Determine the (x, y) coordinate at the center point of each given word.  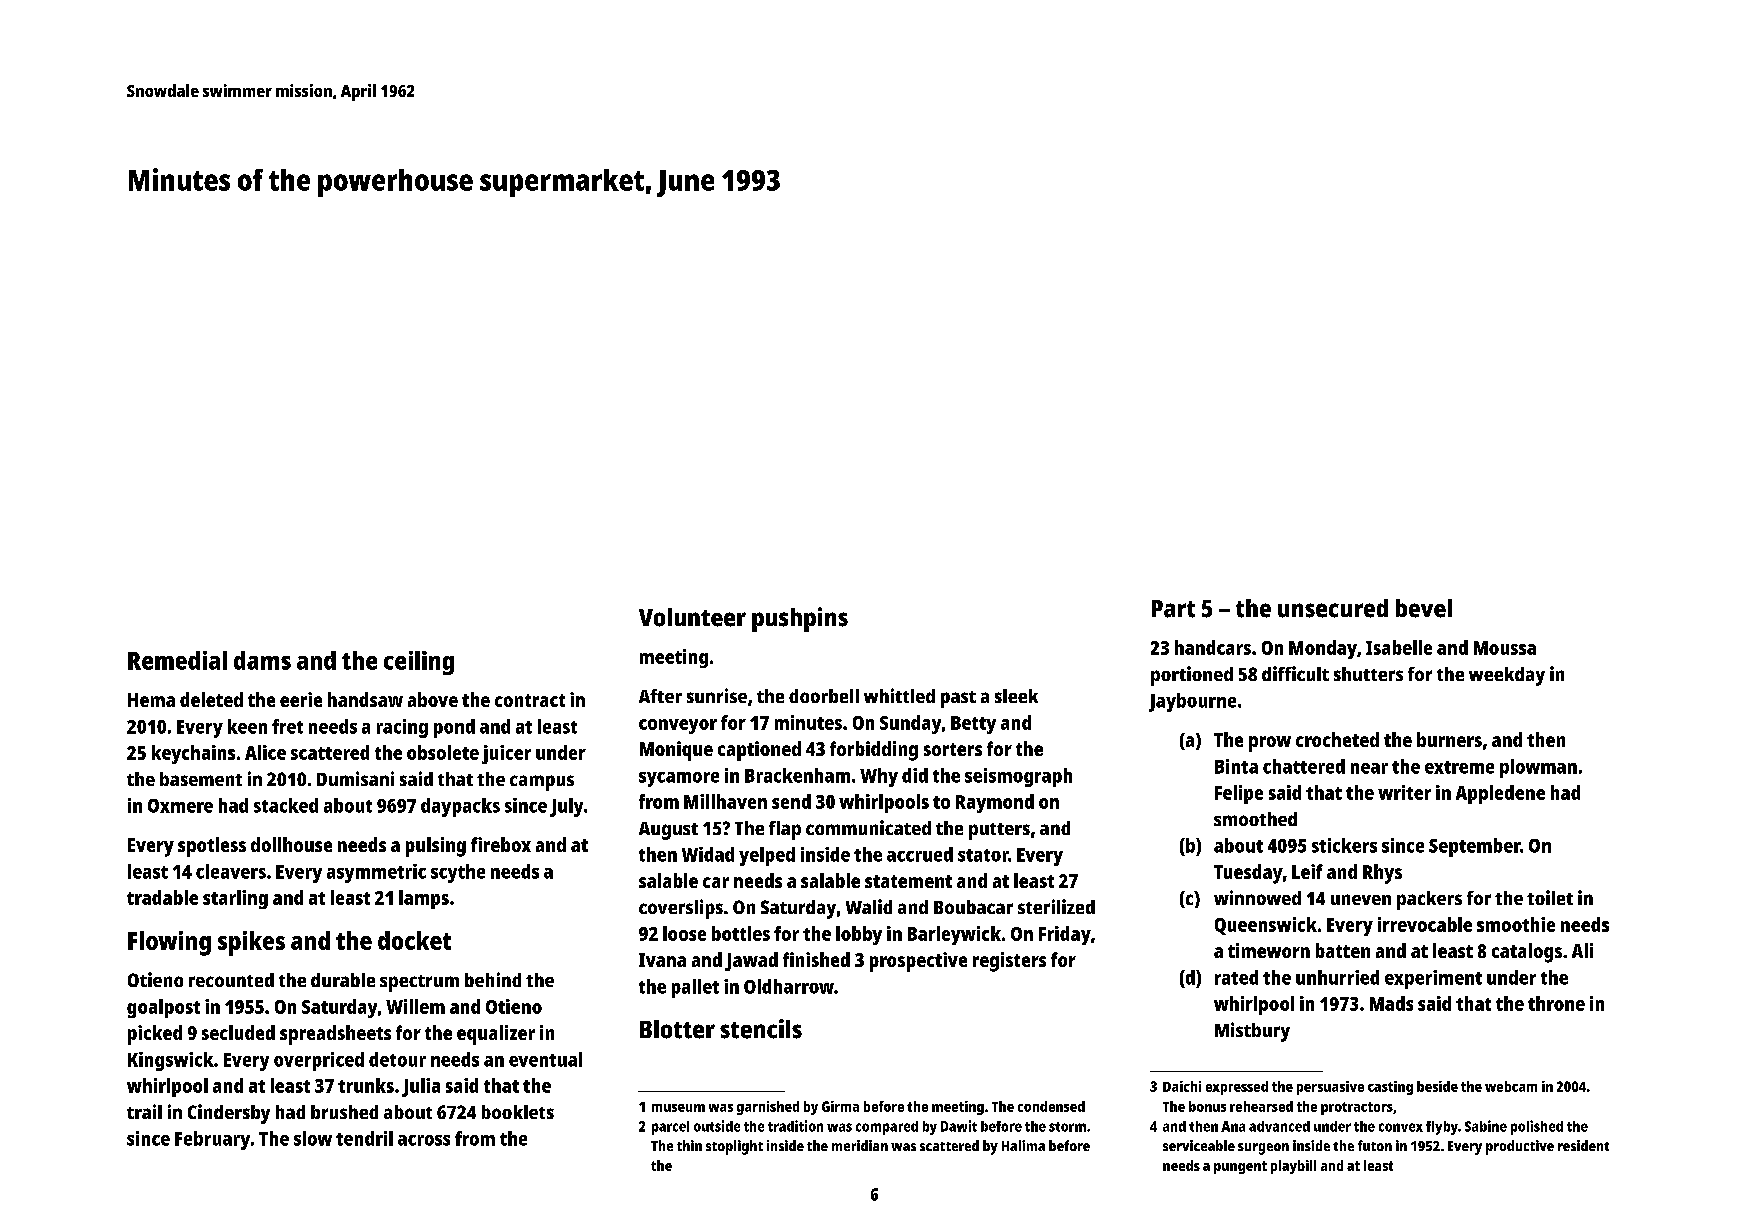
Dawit (959, 1126)
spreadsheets (335, 1035)
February (212, 1140)
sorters (953, 749)
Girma (840, 1106)
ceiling (419, 663)
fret (287, 726)
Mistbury (1252, 1032)
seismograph (1018, 777)
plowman (1538, 768)
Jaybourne (1192, 702)
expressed (1237, 1088)
